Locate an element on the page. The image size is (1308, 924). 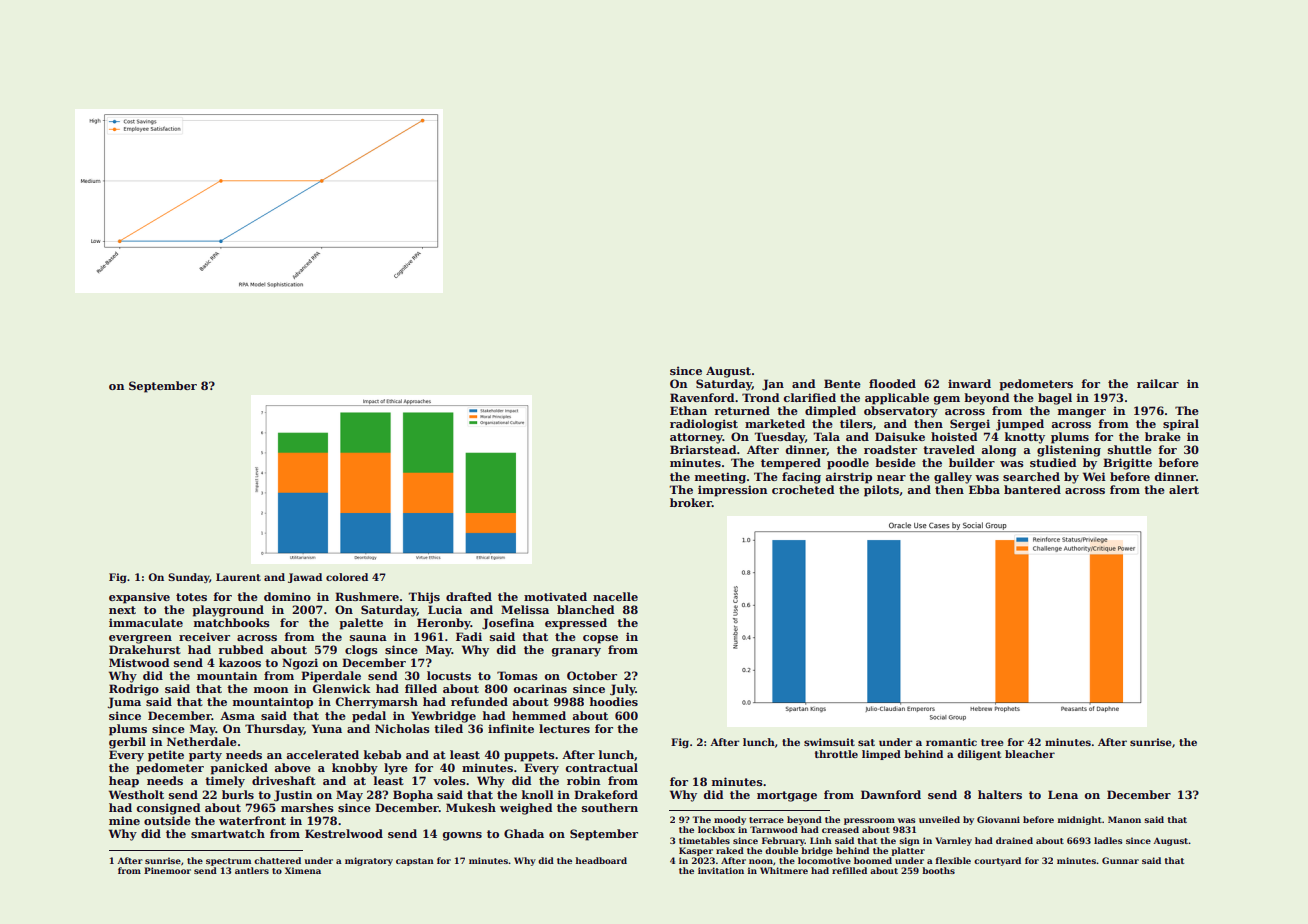
swimsuit is located at coordinates (829, 742).
